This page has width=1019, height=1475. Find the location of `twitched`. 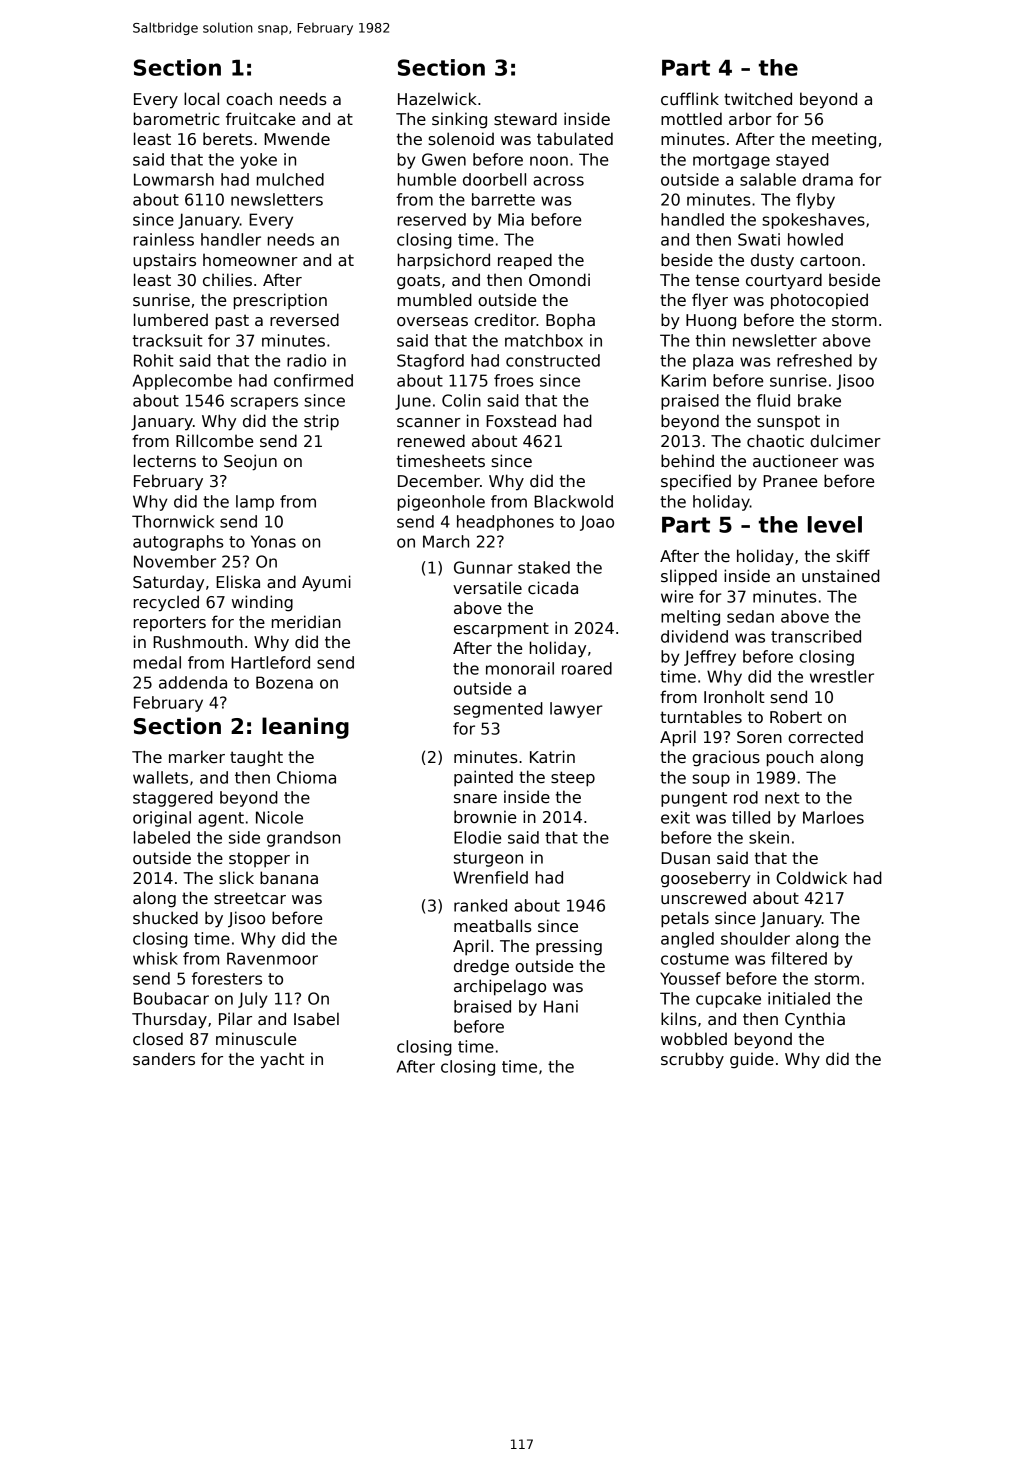

twitched is located at coordinates (758, 99).
